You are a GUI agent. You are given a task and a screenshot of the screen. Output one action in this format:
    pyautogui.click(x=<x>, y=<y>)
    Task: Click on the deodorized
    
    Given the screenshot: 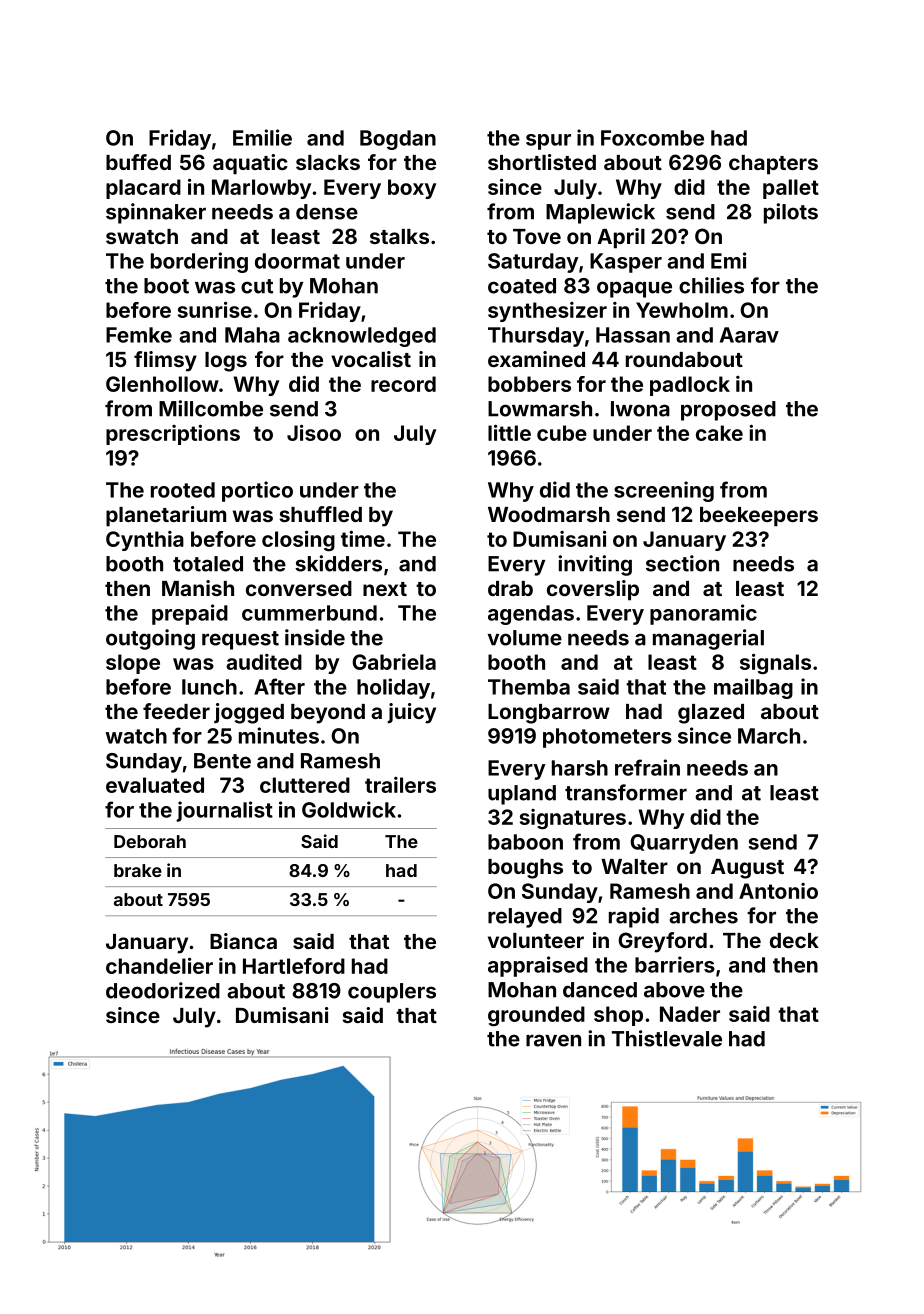 What is the action you would take?
    pyautogui.click(x=163, y=990)
